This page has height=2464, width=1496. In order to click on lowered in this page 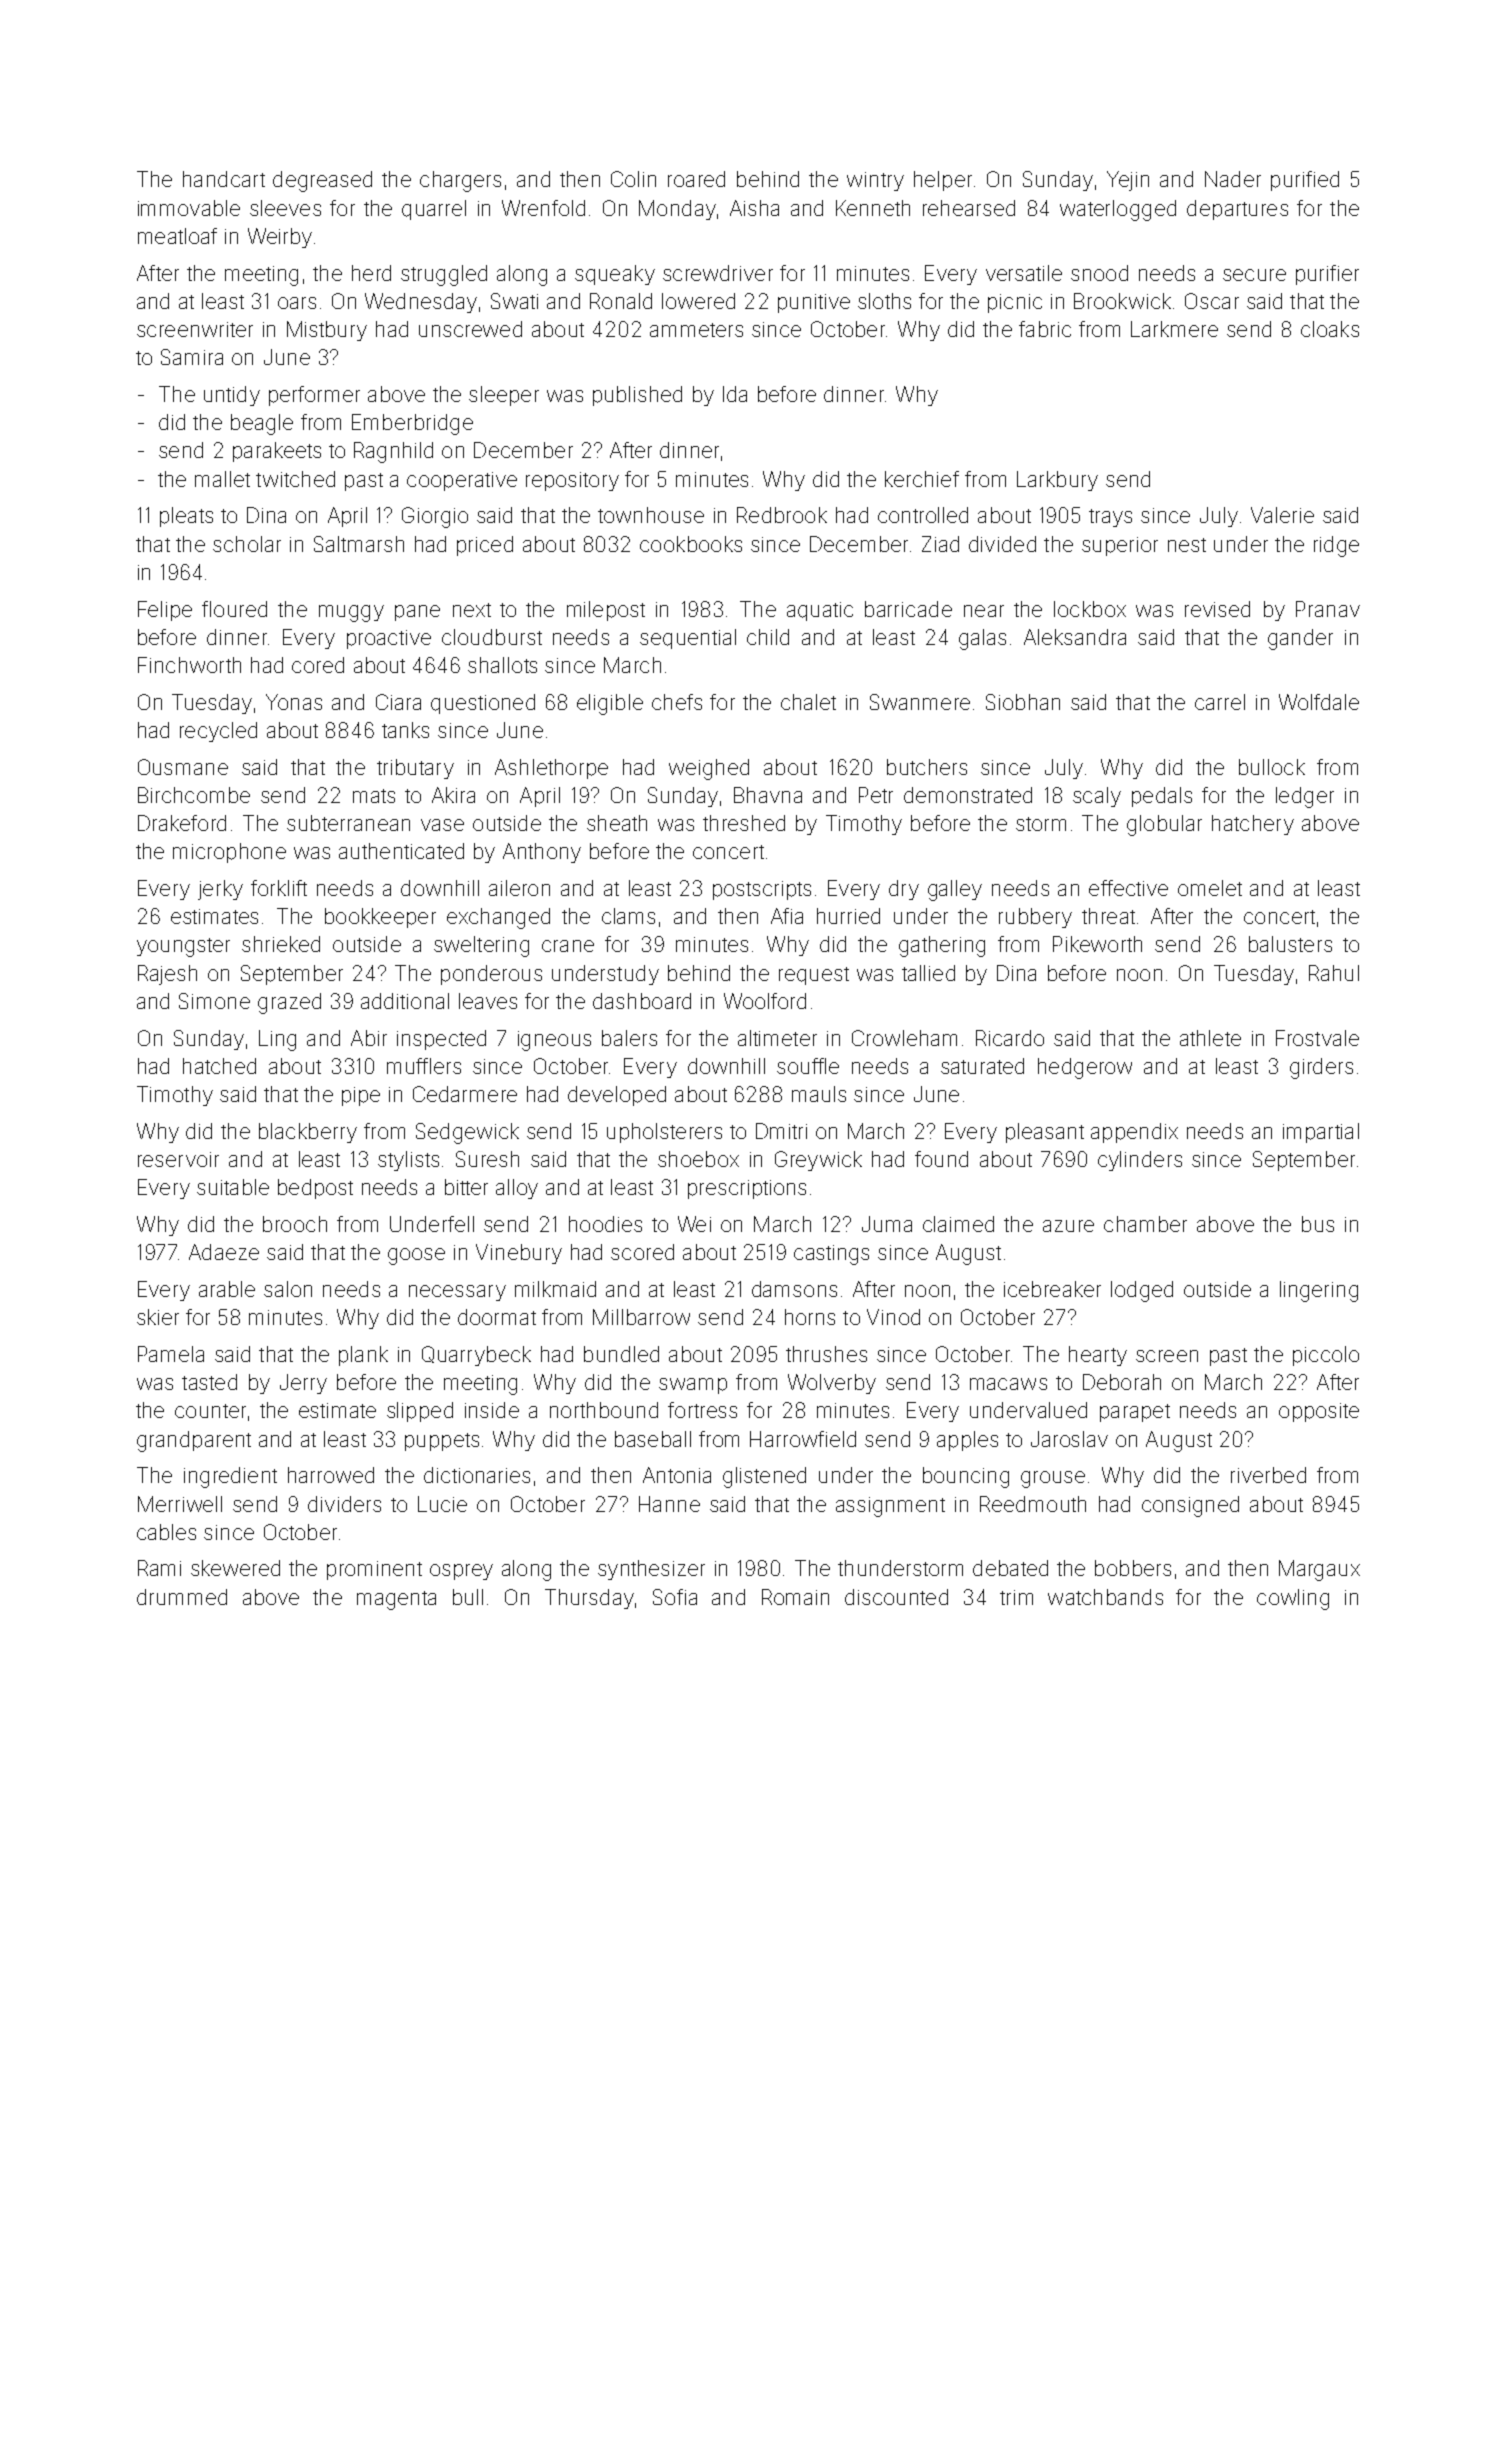, I will do `click(698, 301)`.
